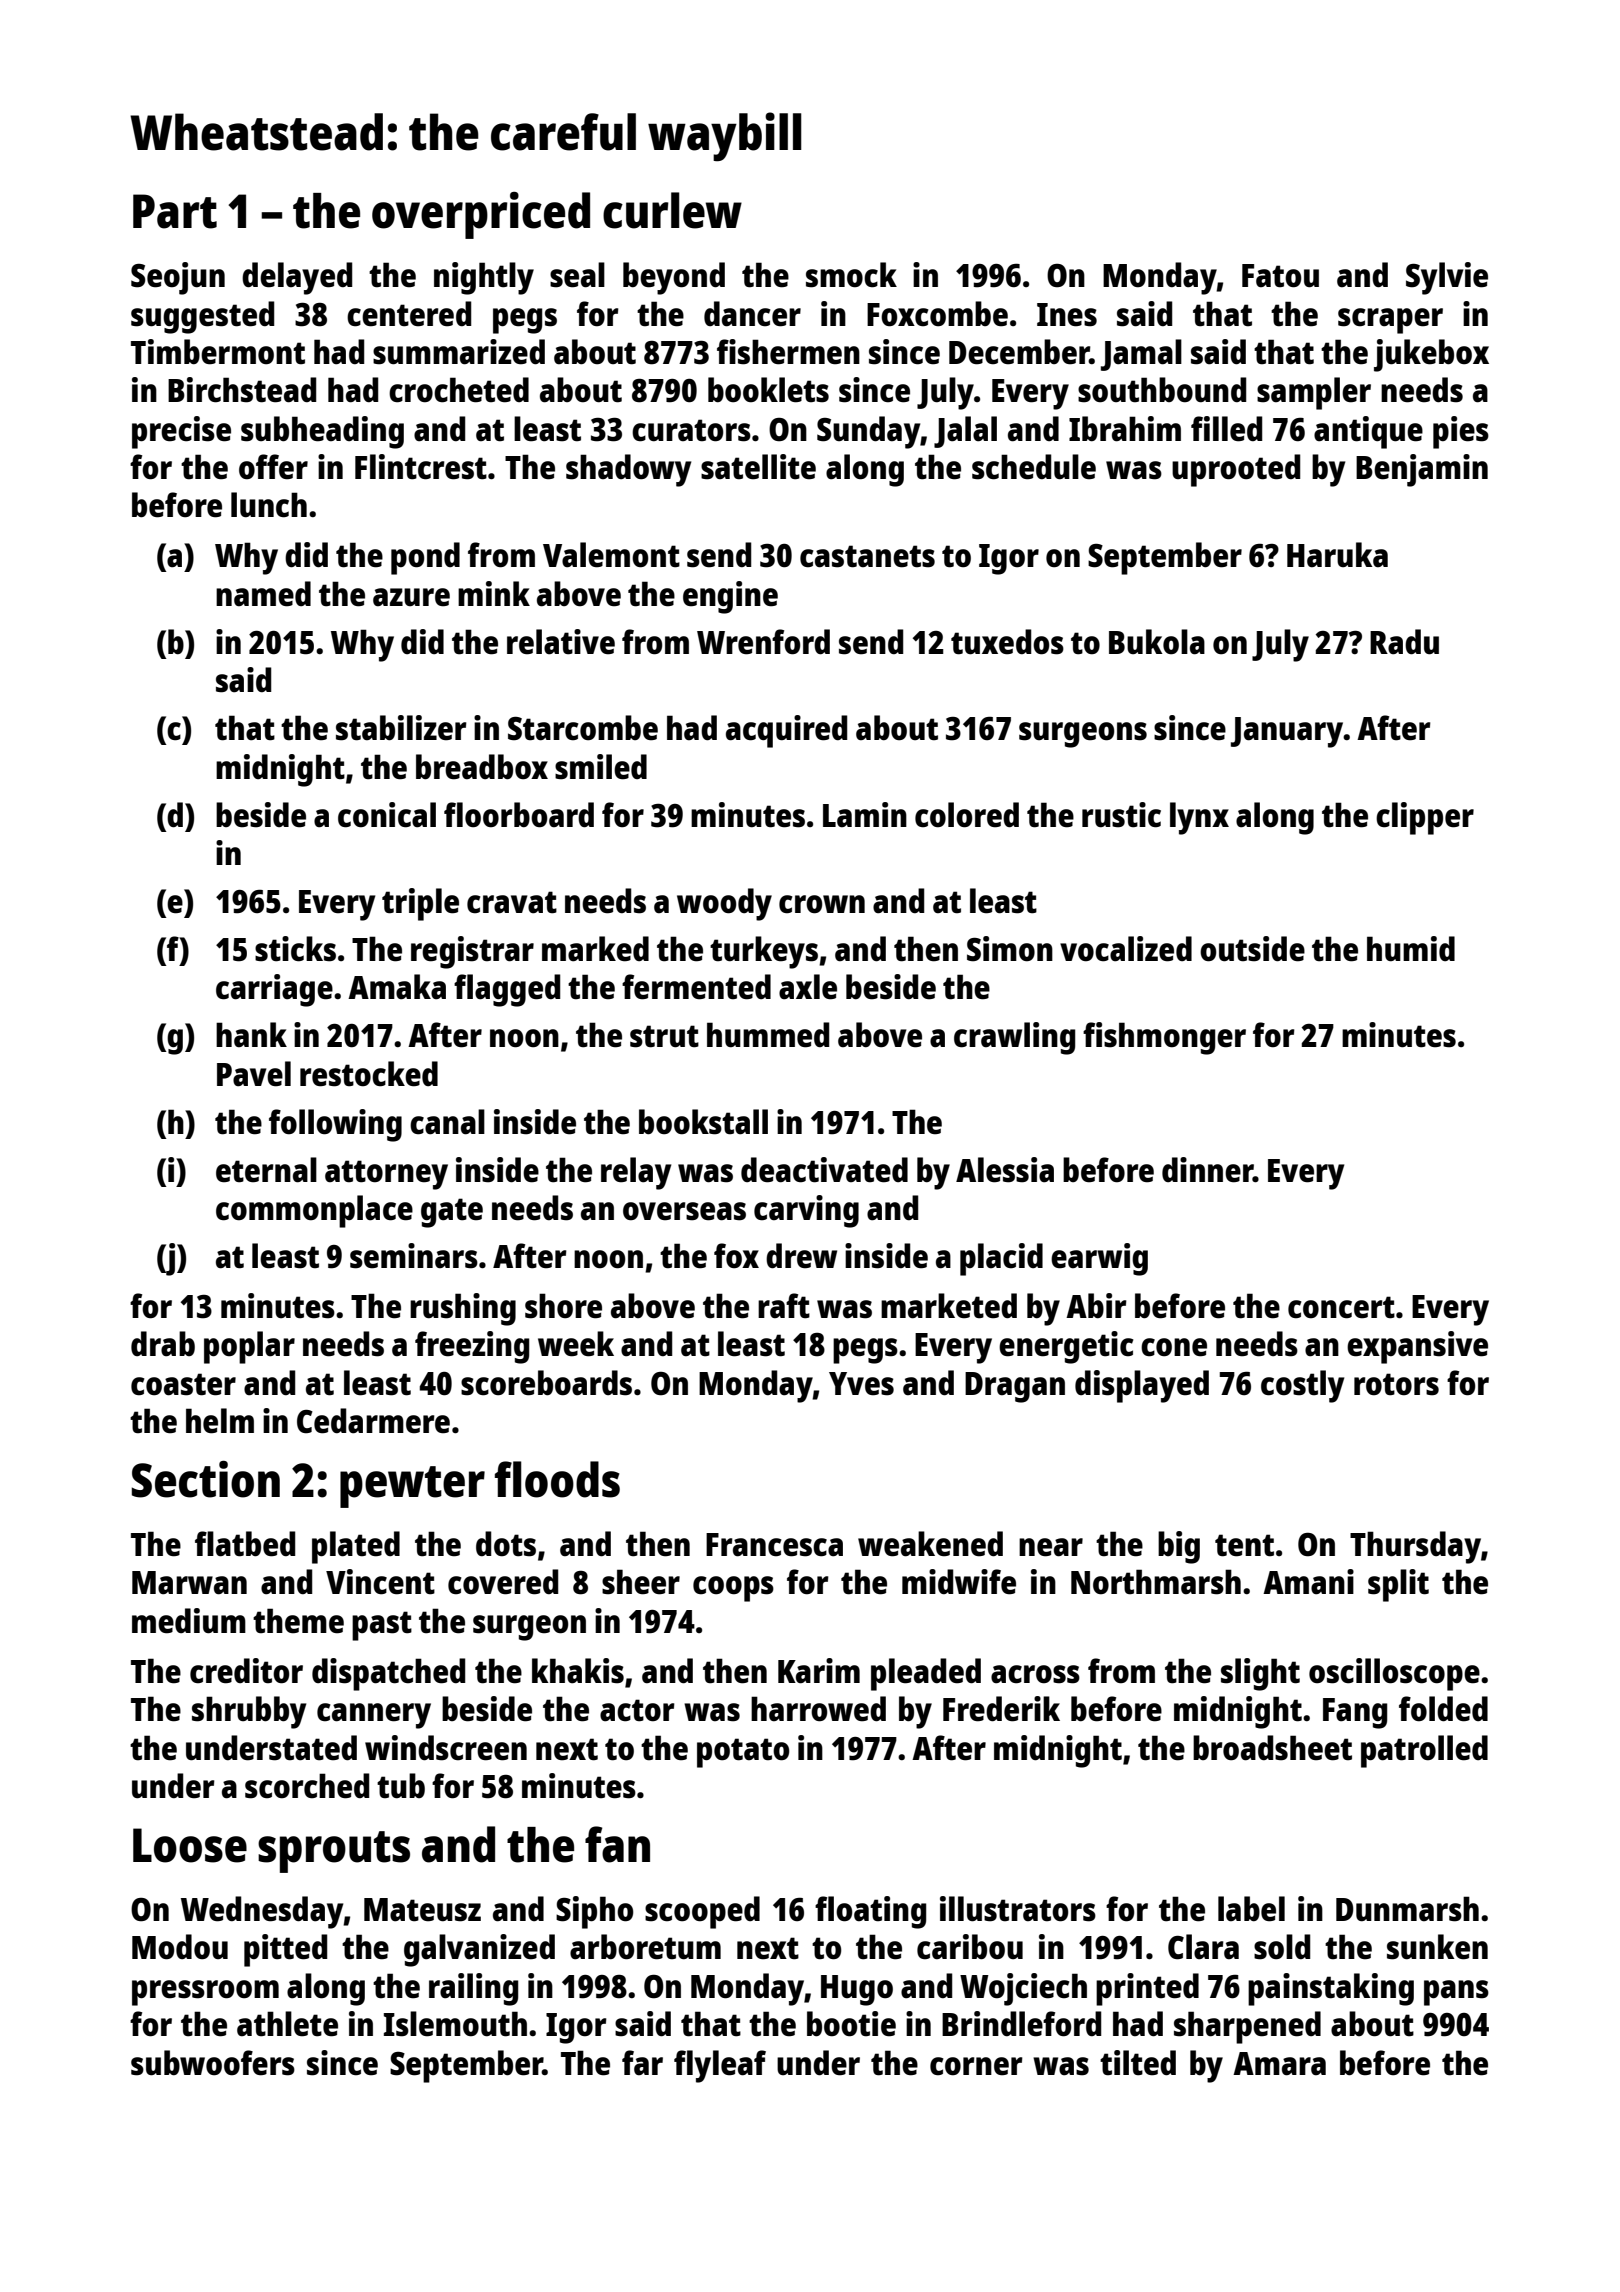 This image has height=2292, width=1620. Describe the element at coordinates (425, 558) in the image. I see `pond` at that location.
